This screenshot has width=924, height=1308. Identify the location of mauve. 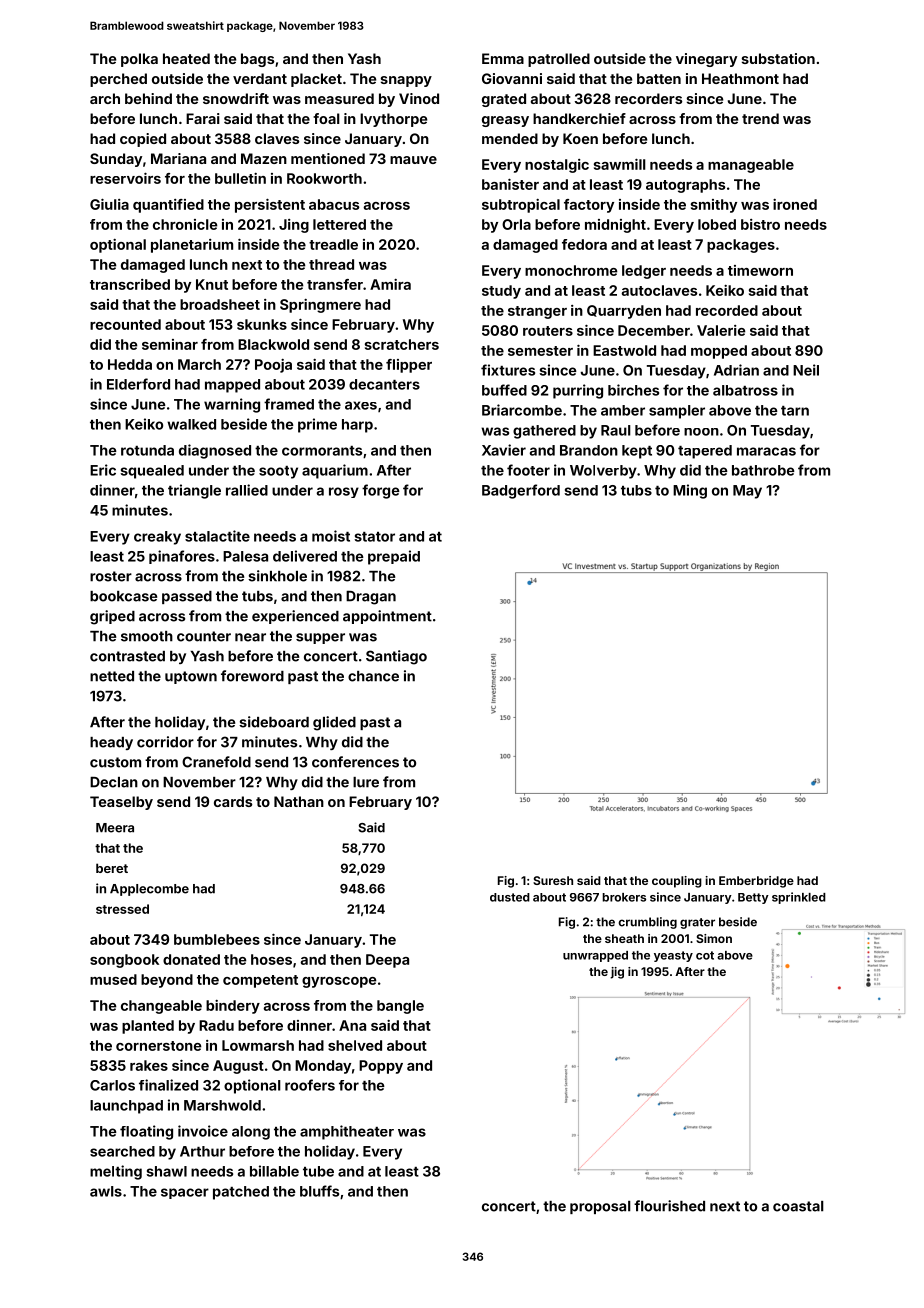
(413, 160).
